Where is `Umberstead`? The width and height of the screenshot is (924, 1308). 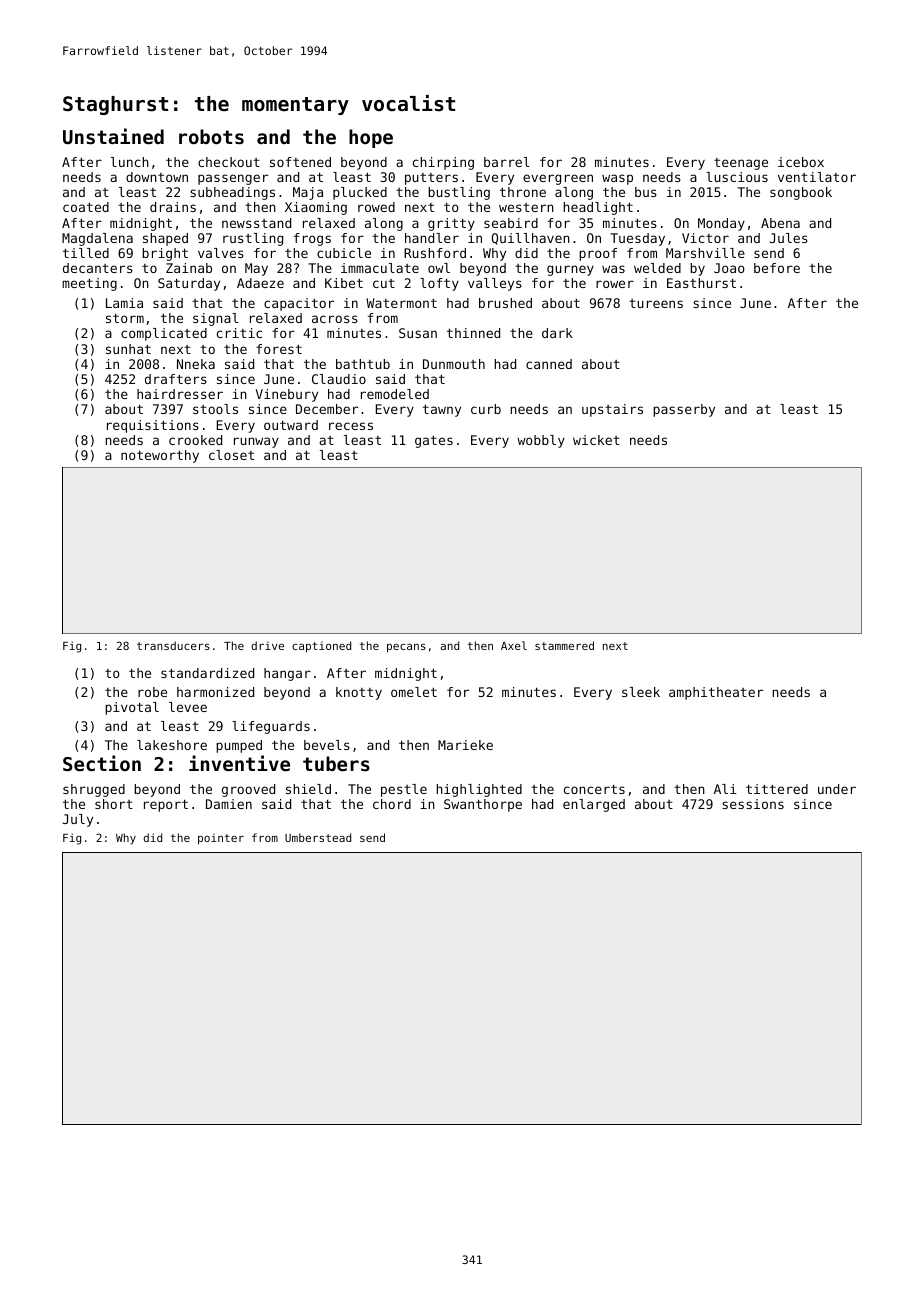 Umberstead is located at coordinates (318, 837).
